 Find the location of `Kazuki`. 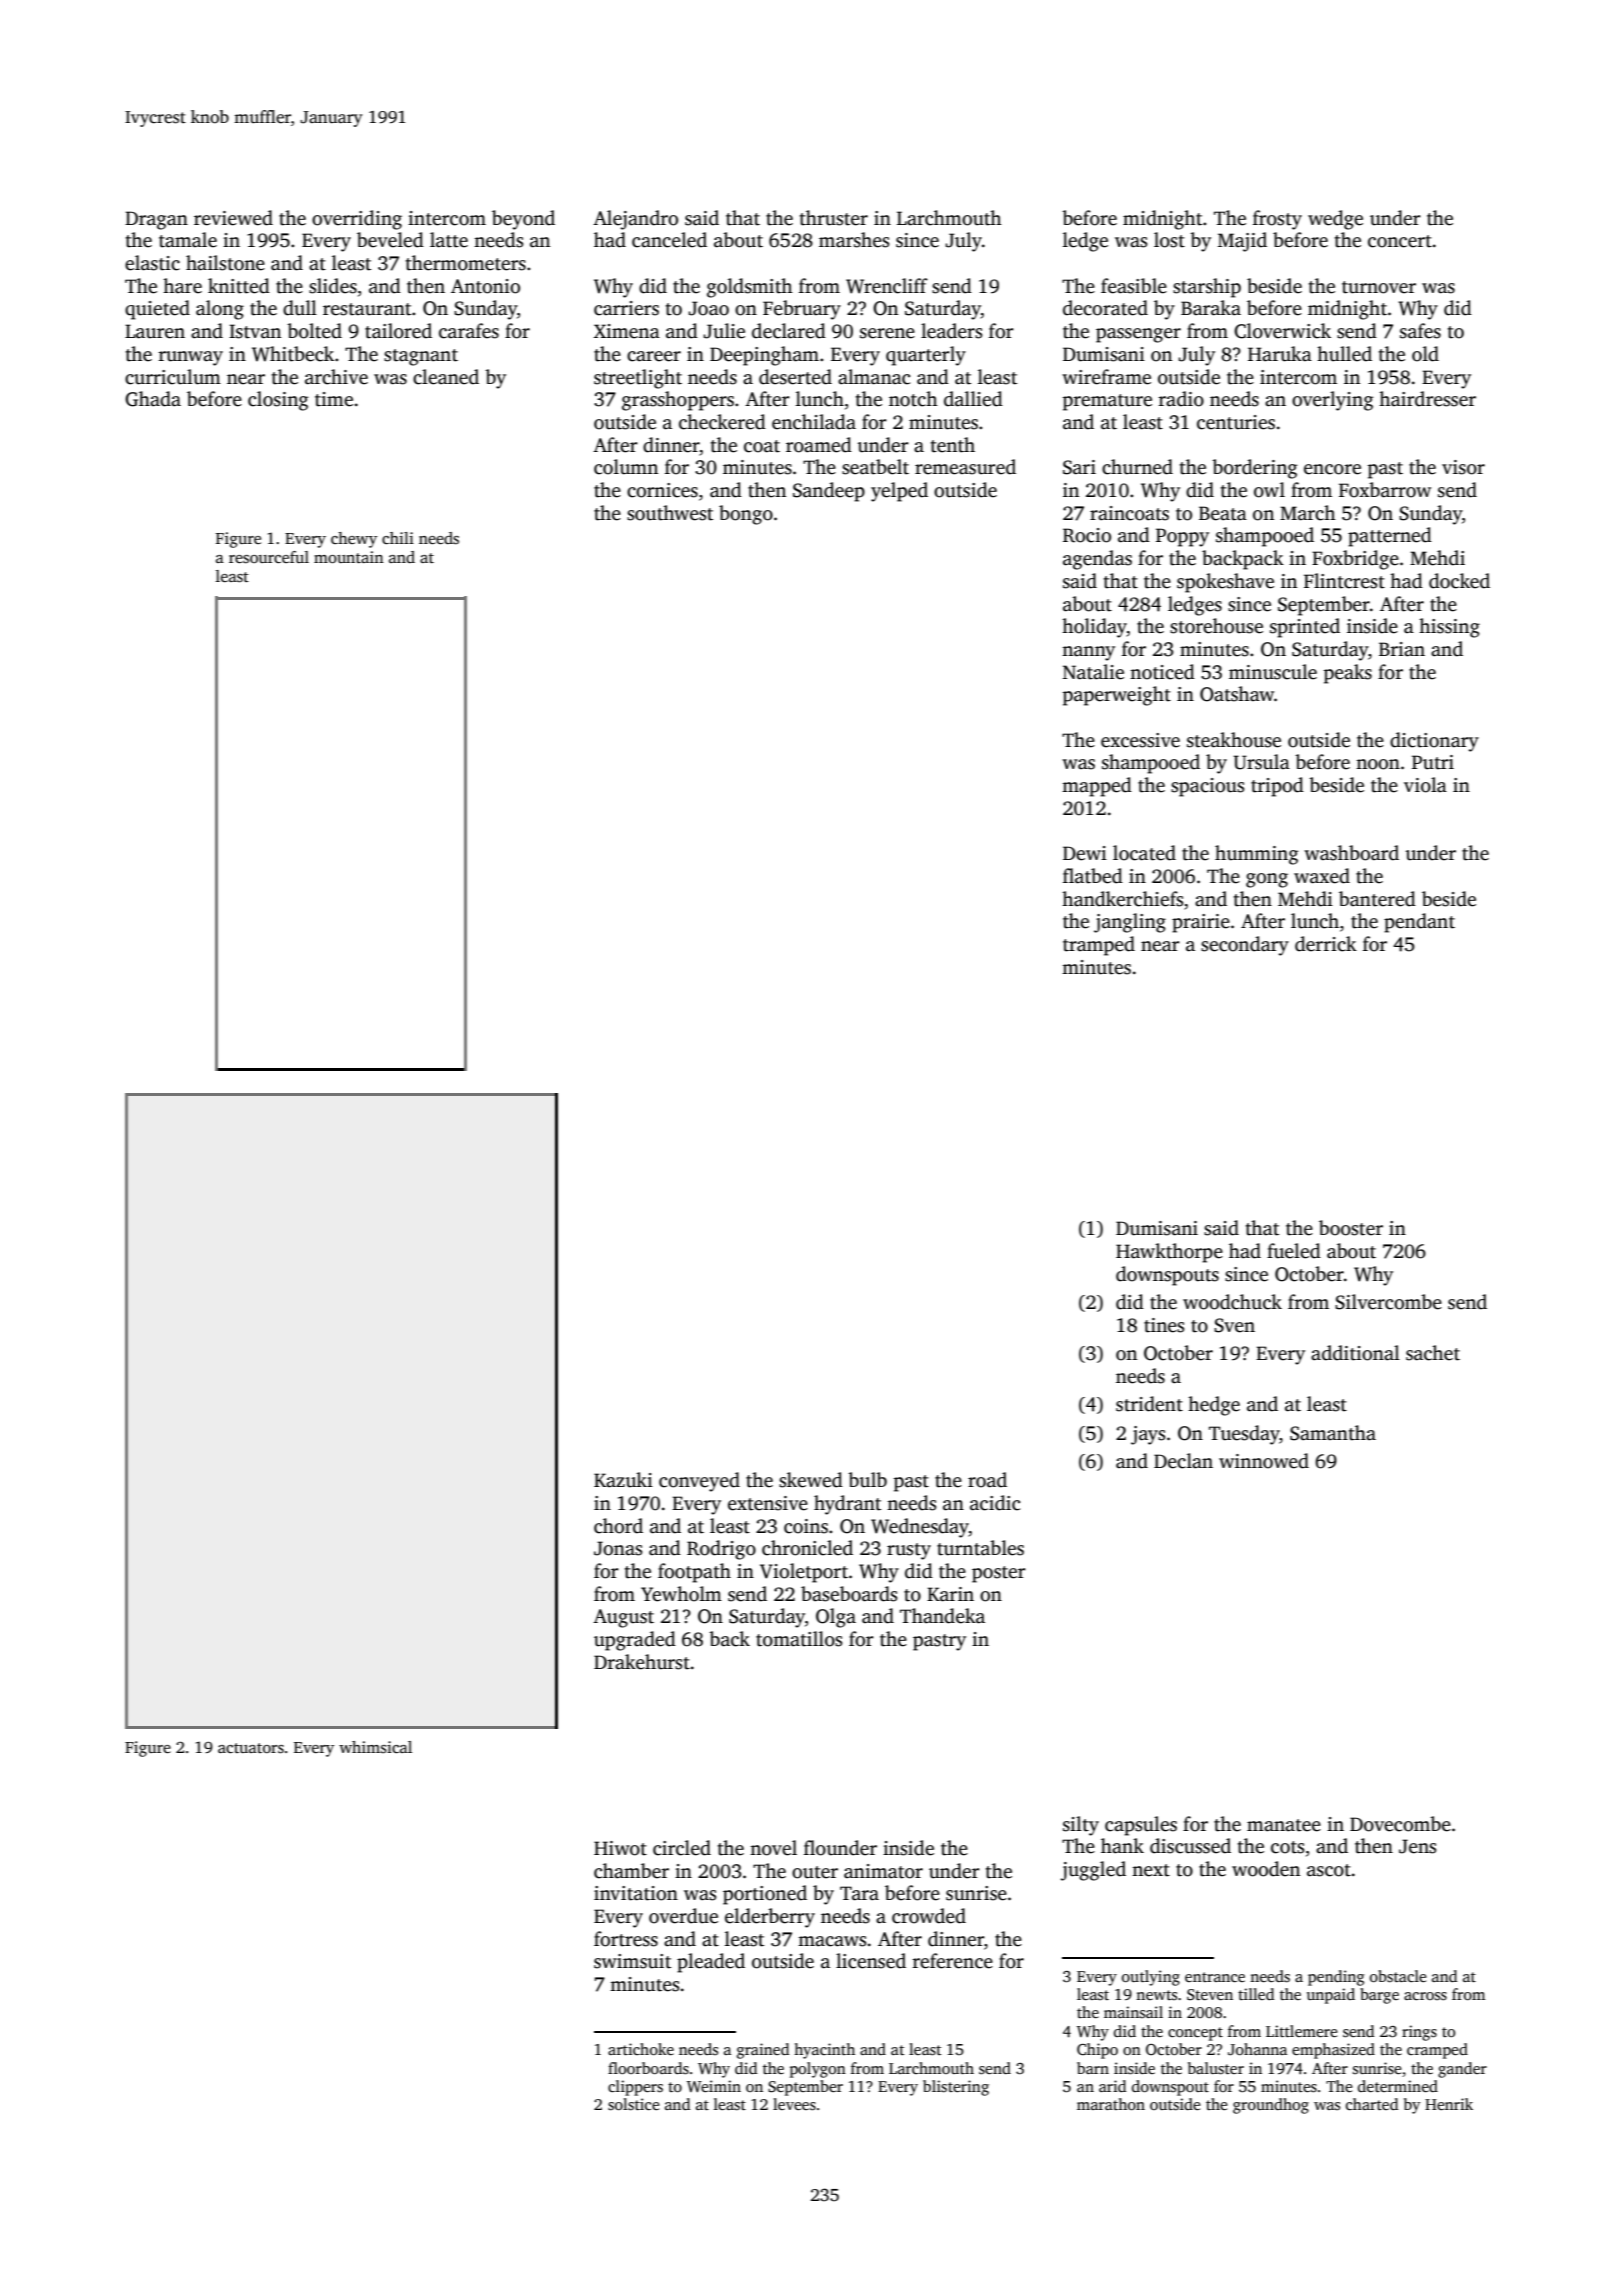

Kazuki is located at coordinates (623, 1480).
